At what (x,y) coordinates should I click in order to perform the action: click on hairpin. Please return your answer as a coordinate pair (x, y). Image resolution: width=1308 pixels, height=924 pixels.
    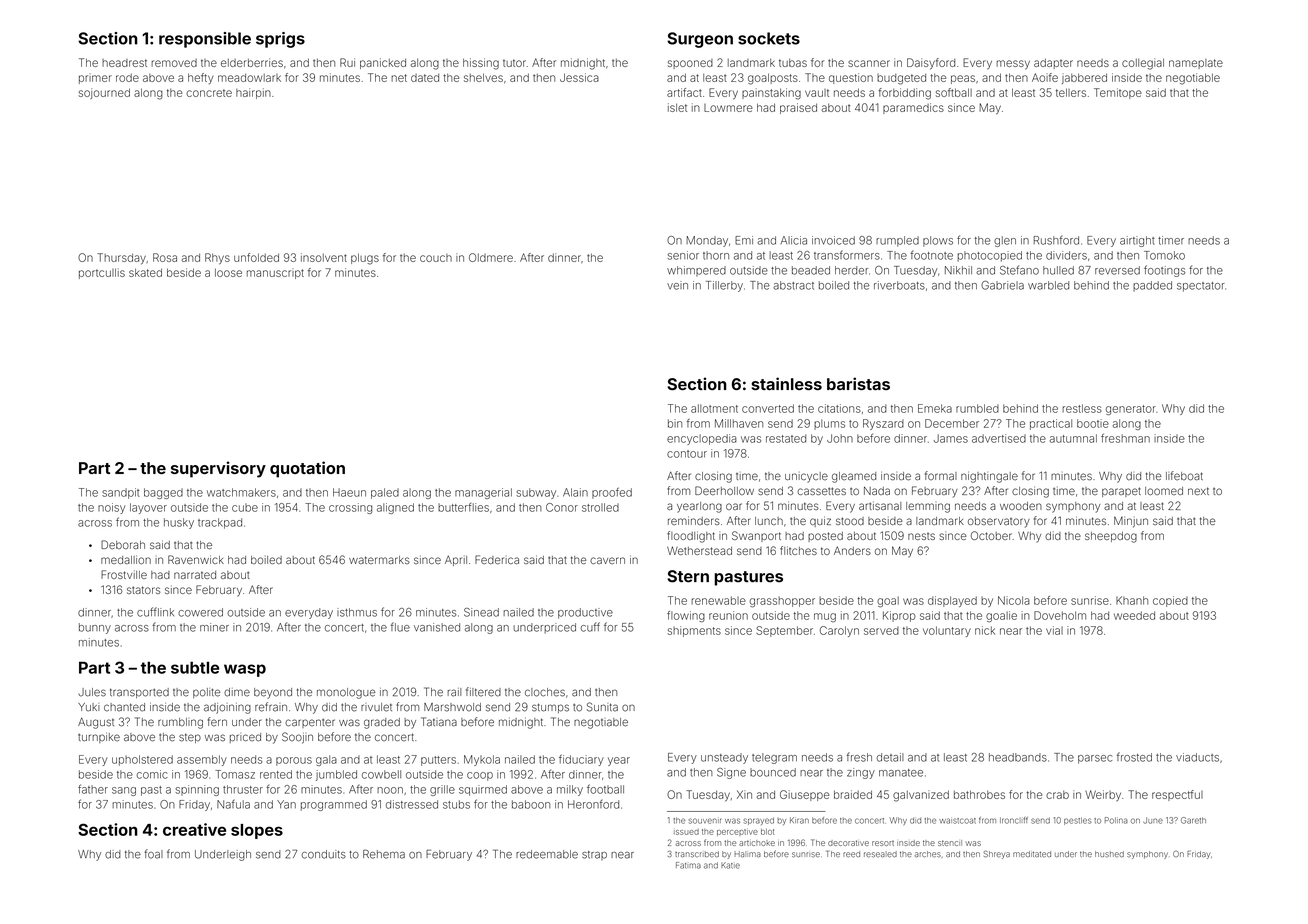
    Looking at the image, I should click on (253, 93).
